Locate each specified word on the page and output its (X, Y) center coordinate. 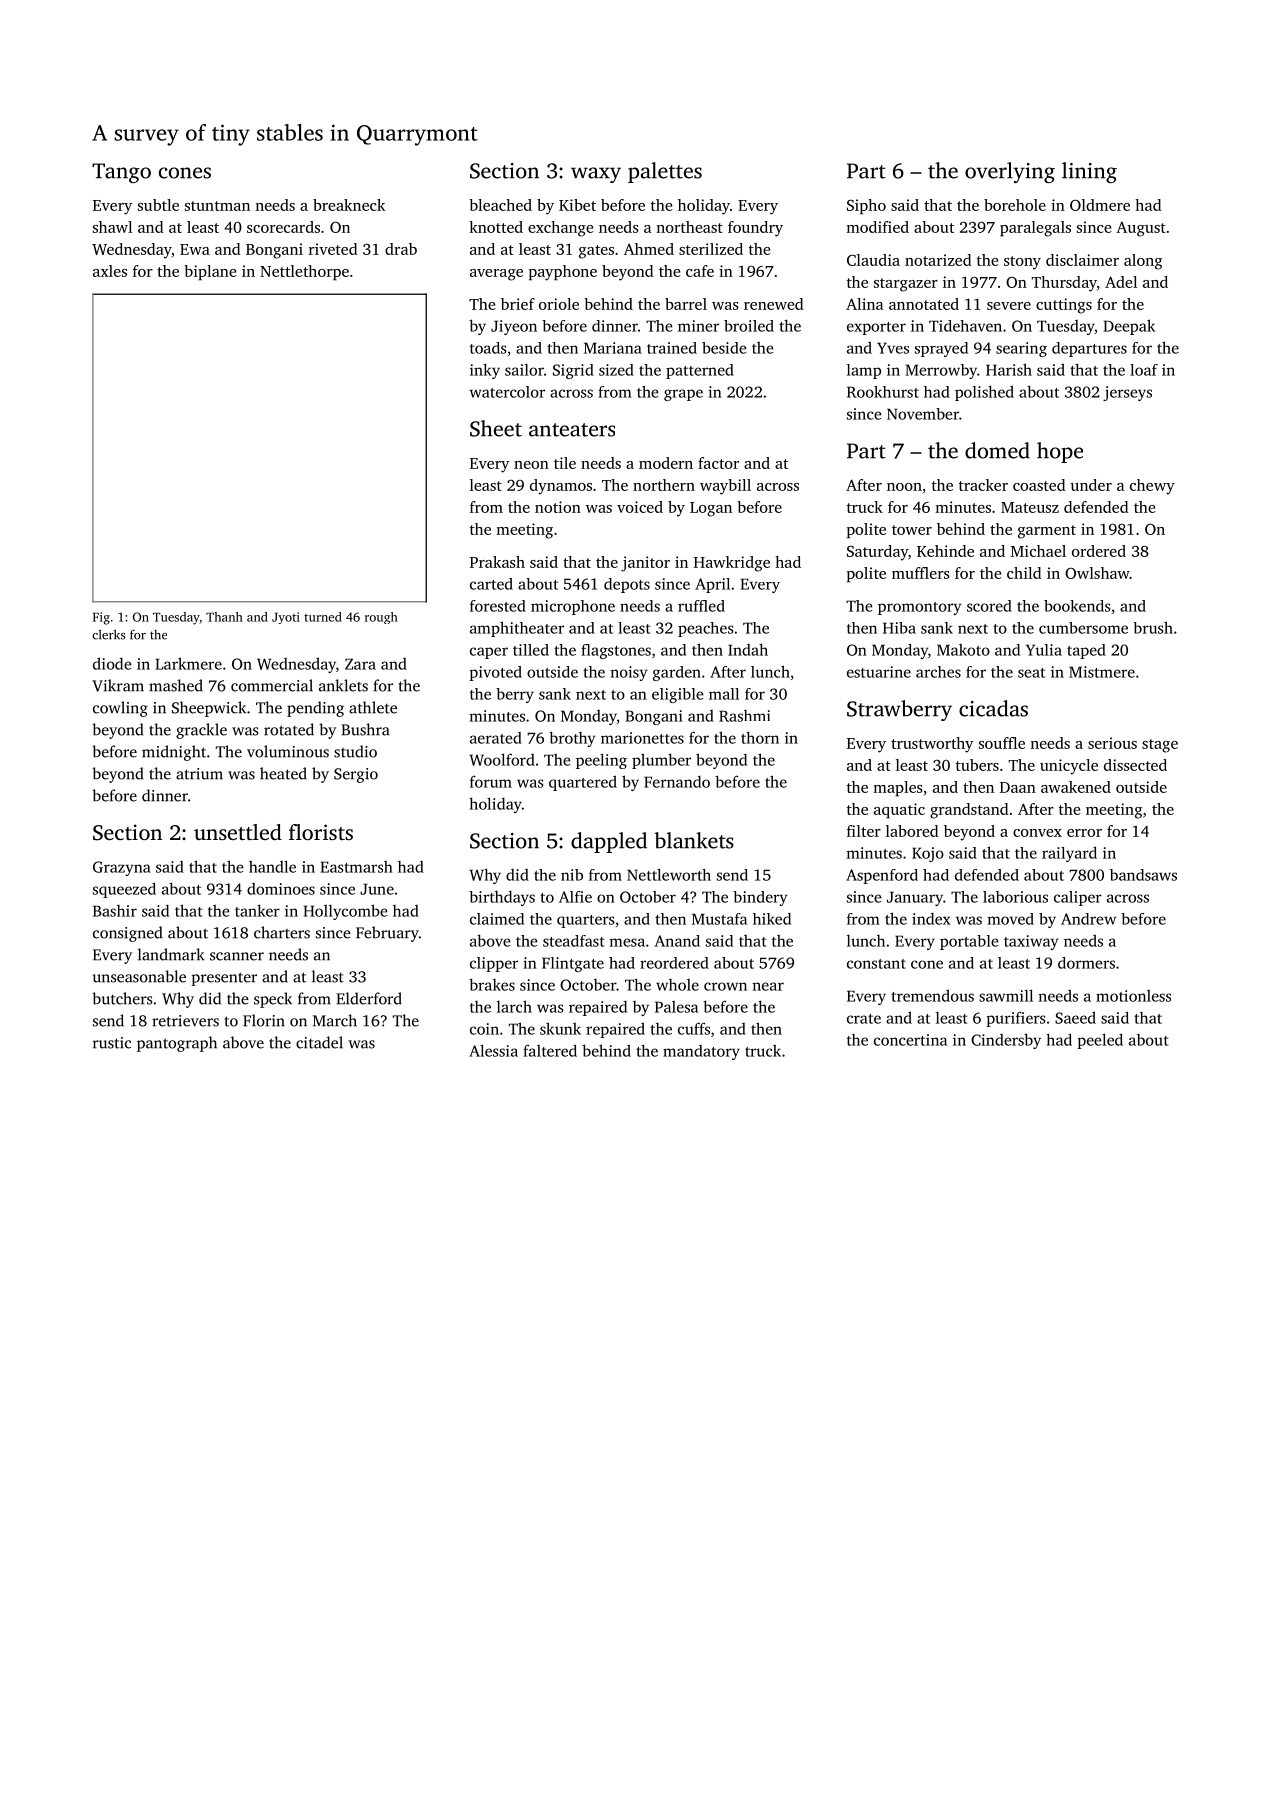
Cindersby (1006, 1041)
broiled (749, 326)
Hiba (899, 628)
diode (112, 663)
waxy (596, 175)
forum (491, 781)
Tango (121, 173)
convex (1037, 833)
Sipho (866, 207)
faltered (550, 1050)
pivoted (495, 673)
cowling (120, 709)
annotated (924, 304)
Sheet (496, 428)
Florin (264, 1020)
